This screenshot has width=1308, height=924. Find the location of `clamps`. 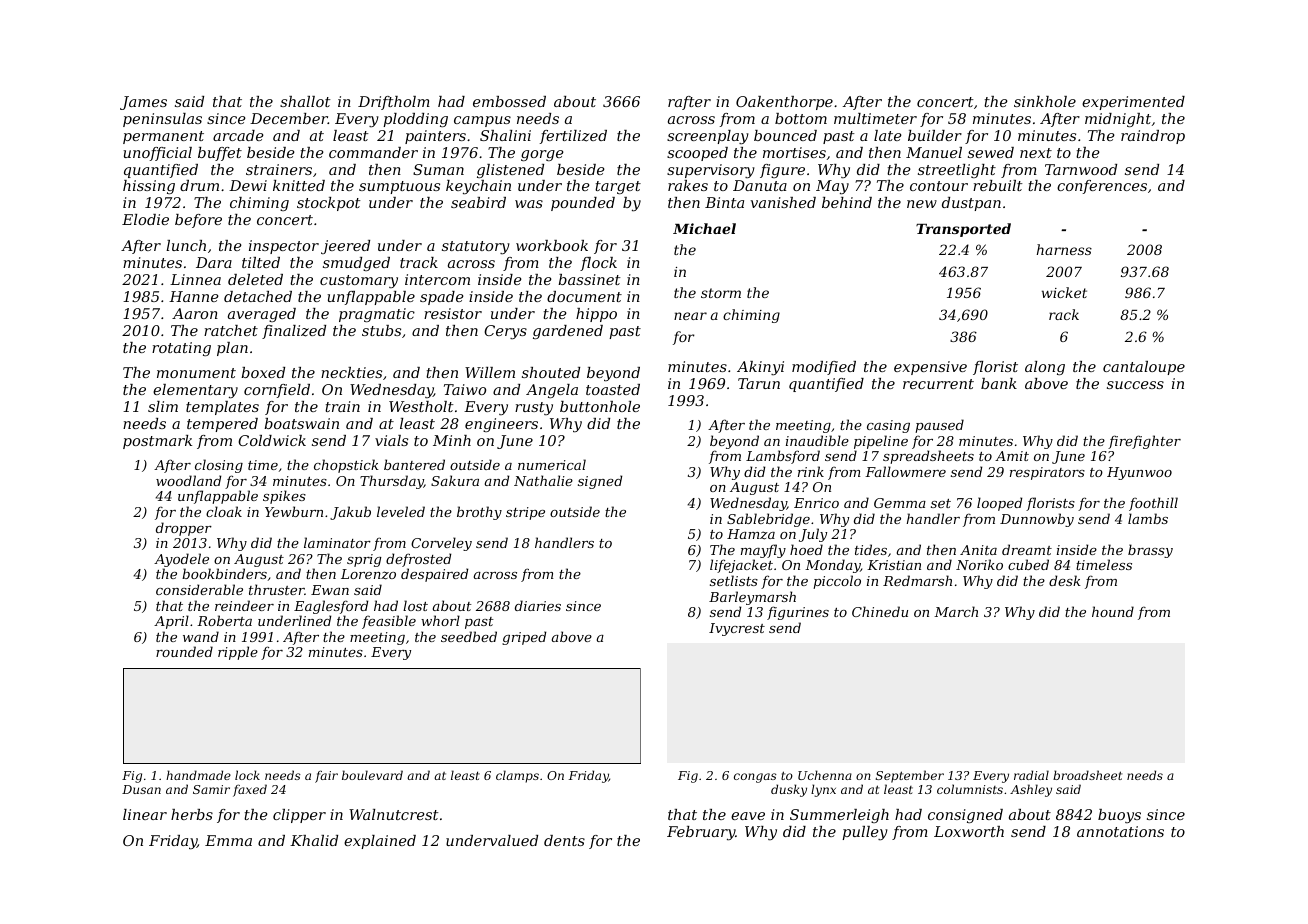

clamps is located at coordinates (517, 776).
